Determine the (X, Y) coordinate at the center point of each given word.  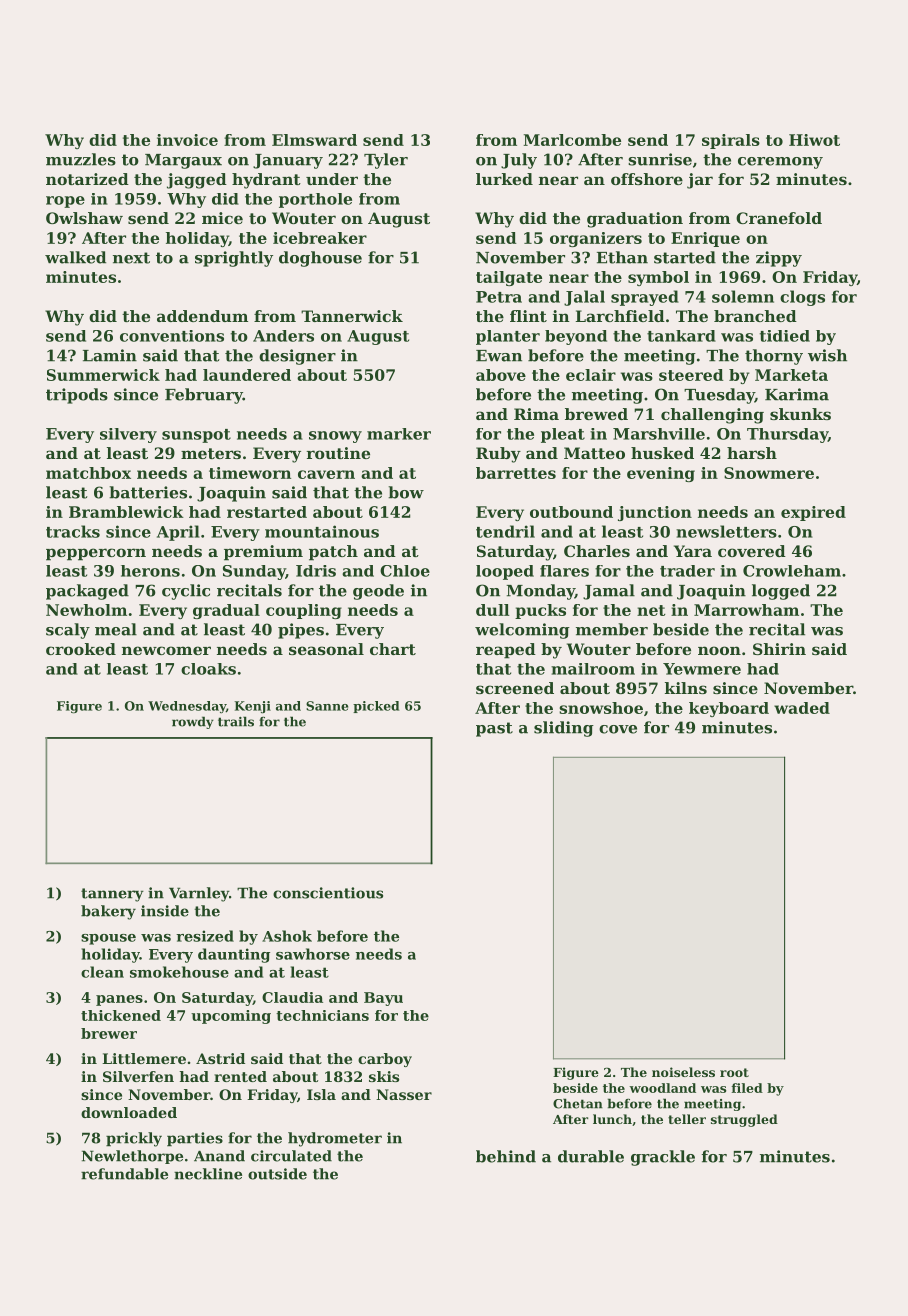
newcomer (166, 650)
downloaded (129, 1112)
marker (399, 434)
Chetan (578, 1103)
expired (813, 513)
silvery (128, 435)
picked (376, 707)
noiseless (683, 1072)
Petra (499, 297)
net (651, 610)
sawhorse (313, 954)
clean (102, 972)
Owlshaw (84, 218)
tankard (681, 336)
